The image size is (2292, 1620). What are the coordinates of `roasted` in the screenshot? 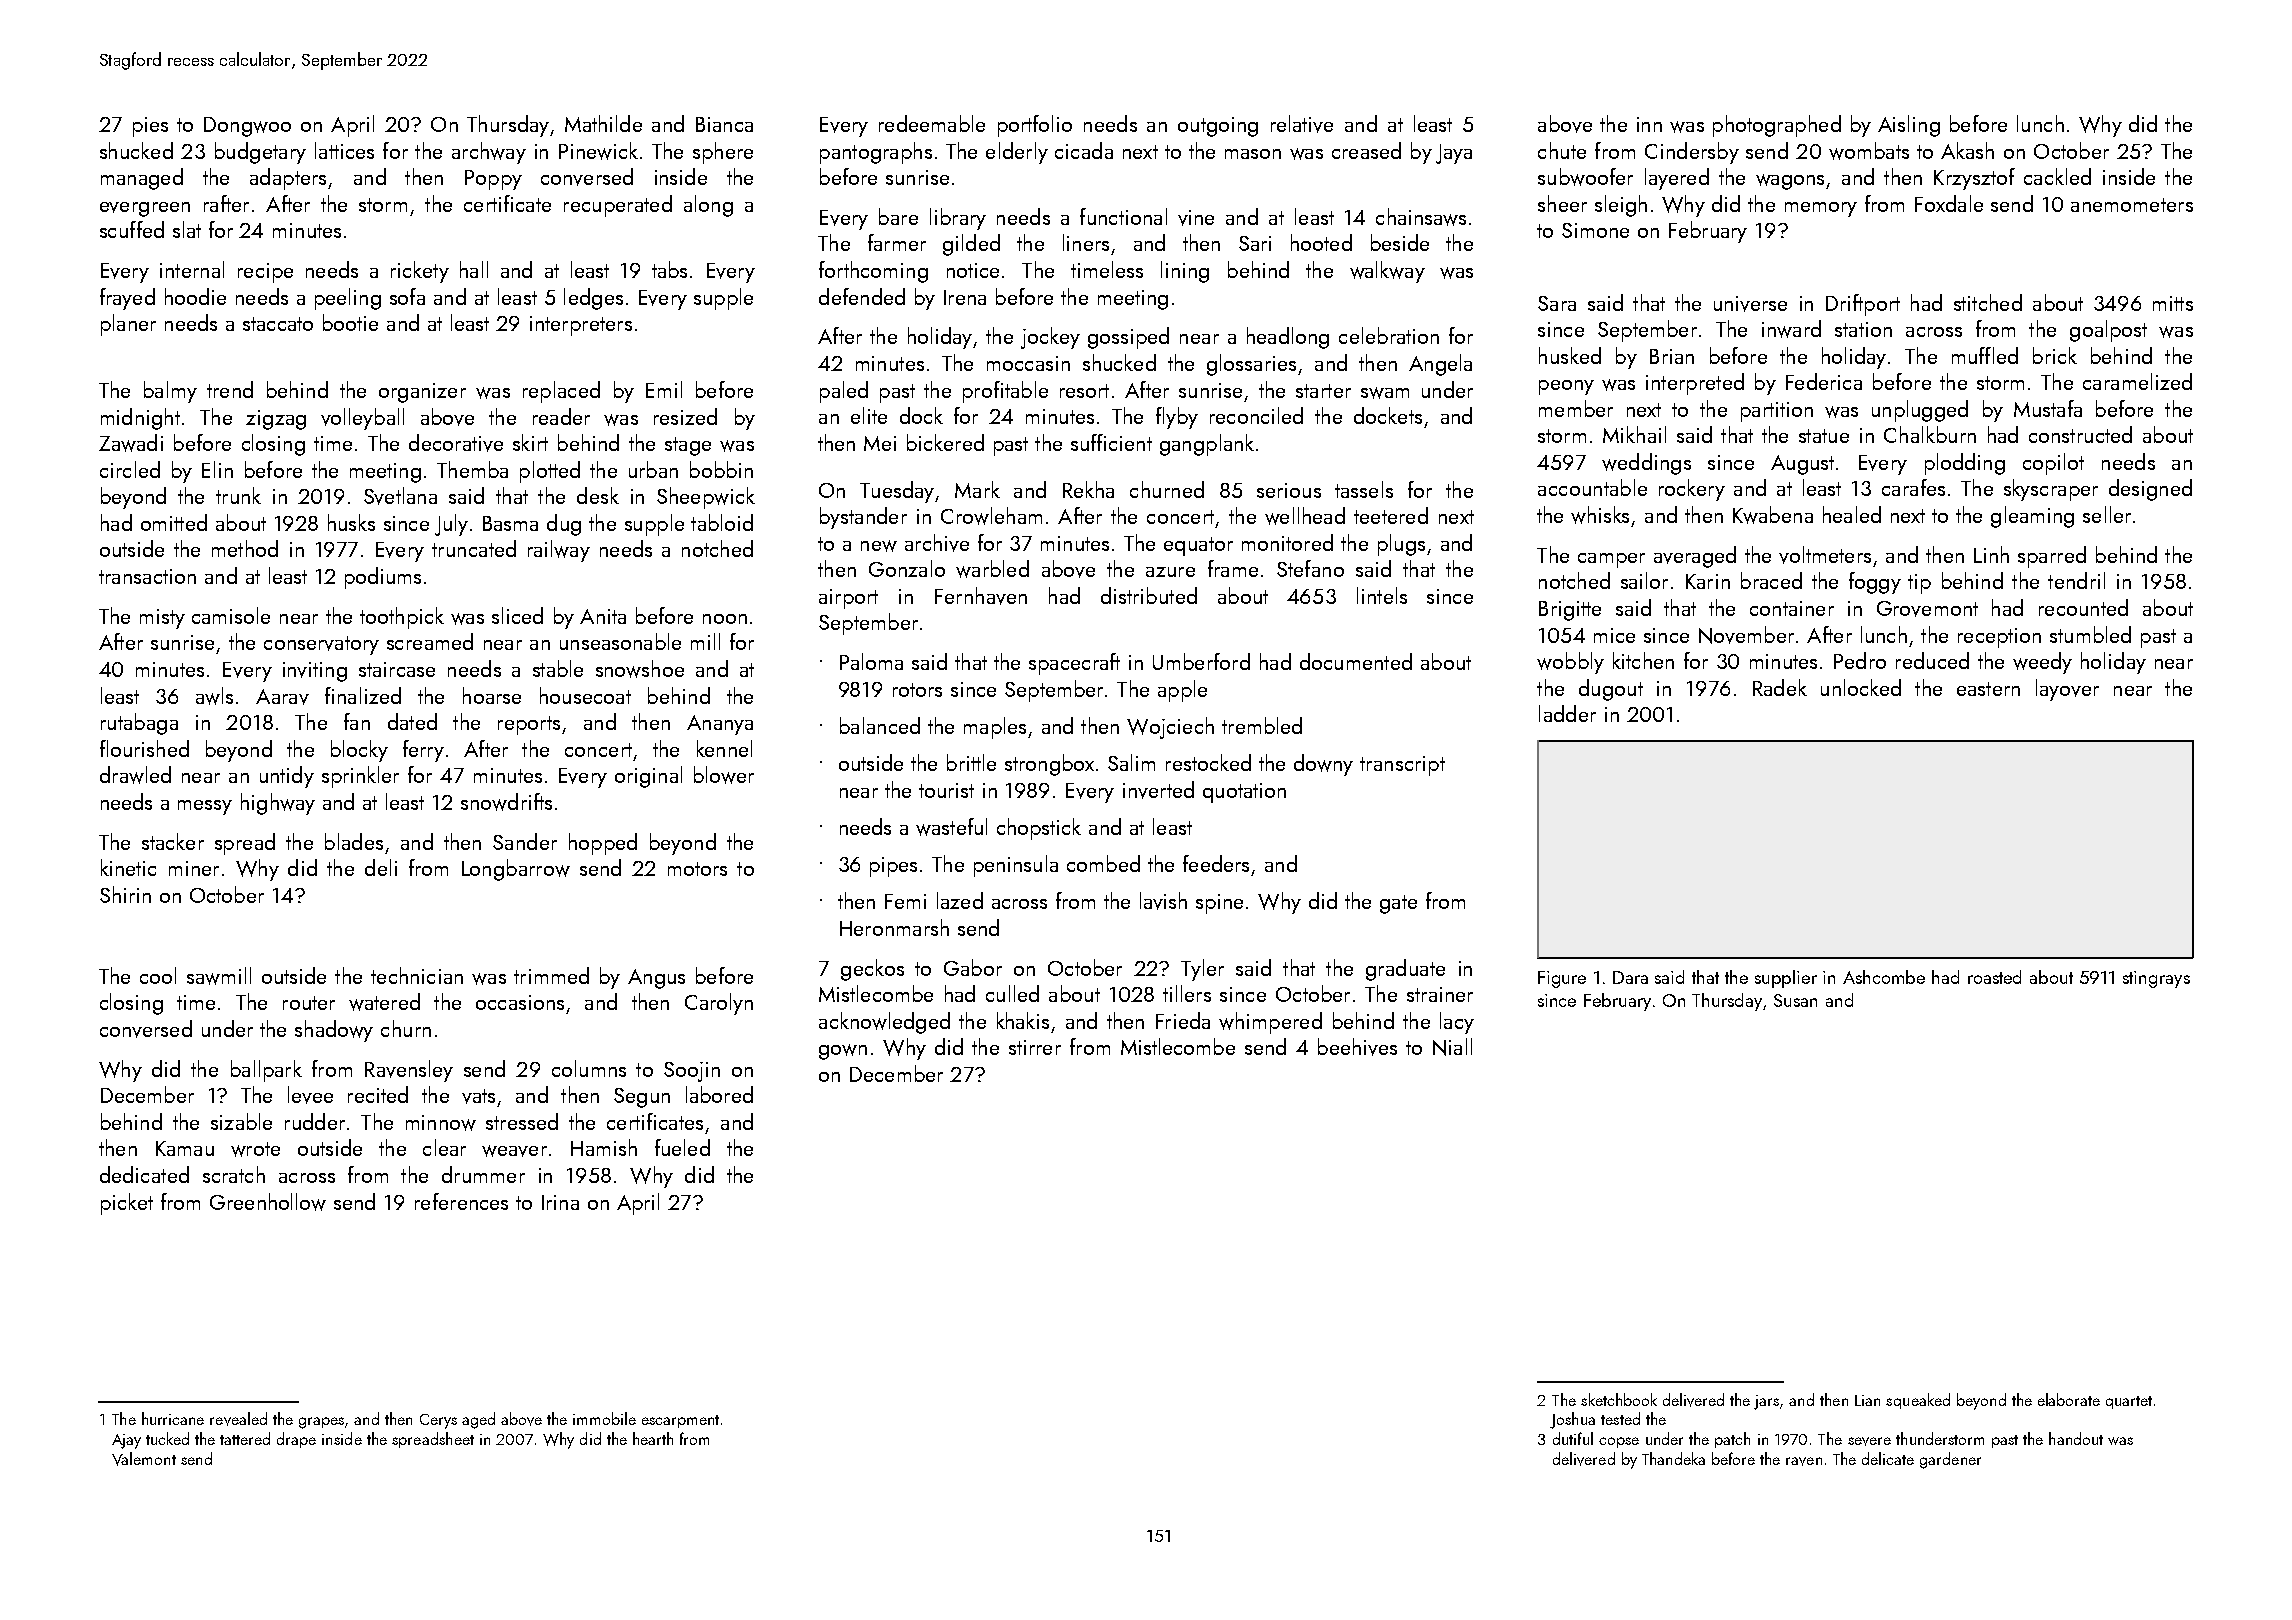 It's located at (1994, 977).
